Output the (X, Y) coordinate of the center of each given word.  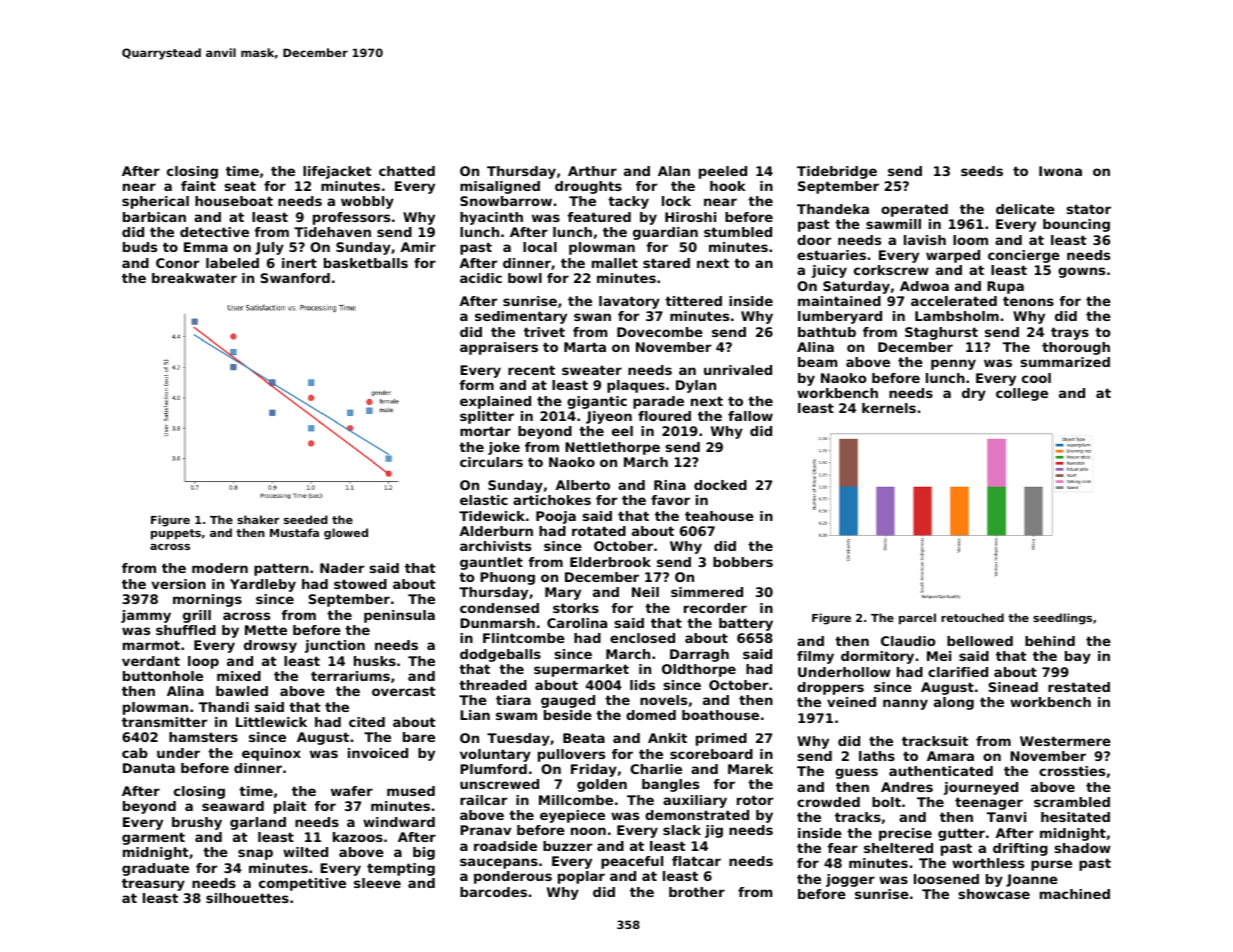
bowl (525, 278)
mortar (485, 431)
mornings (207, 600)
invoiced (378, 753)
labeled (232, 263)
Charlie (656, 769)
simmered (707, 592)
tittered (693, 301)
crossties (1072, 771)
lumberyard (840, 317)
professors (351, 218)
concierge (1024, 256)
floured (664, 416)
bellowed (980, 641)
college (1022, 394)
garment (153, 838)
